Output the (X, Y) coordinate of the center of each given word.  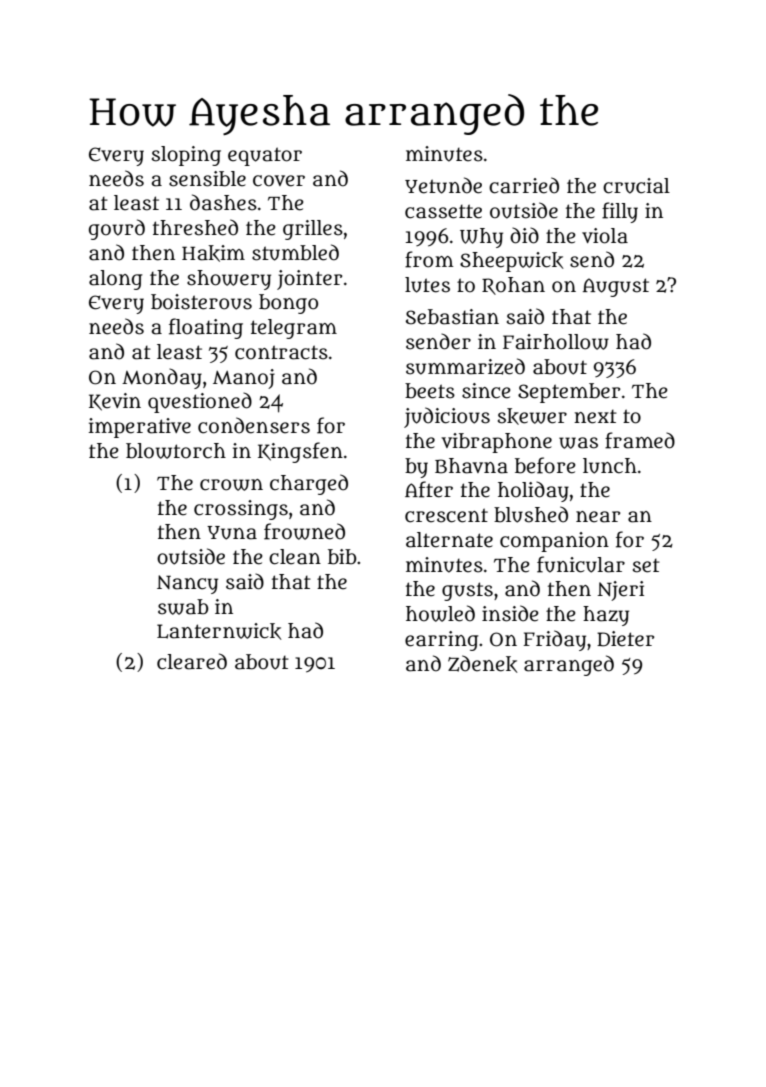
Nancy (187, 584)
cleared (192, 661)
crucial (636, 186)
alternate (449, 540)
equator (265, 156)
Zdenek (483, 664)
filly (620, 212)
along (115, 280)
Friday (555, 640)
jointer (309, 280)
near (598, 517)
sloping (186, 156)
